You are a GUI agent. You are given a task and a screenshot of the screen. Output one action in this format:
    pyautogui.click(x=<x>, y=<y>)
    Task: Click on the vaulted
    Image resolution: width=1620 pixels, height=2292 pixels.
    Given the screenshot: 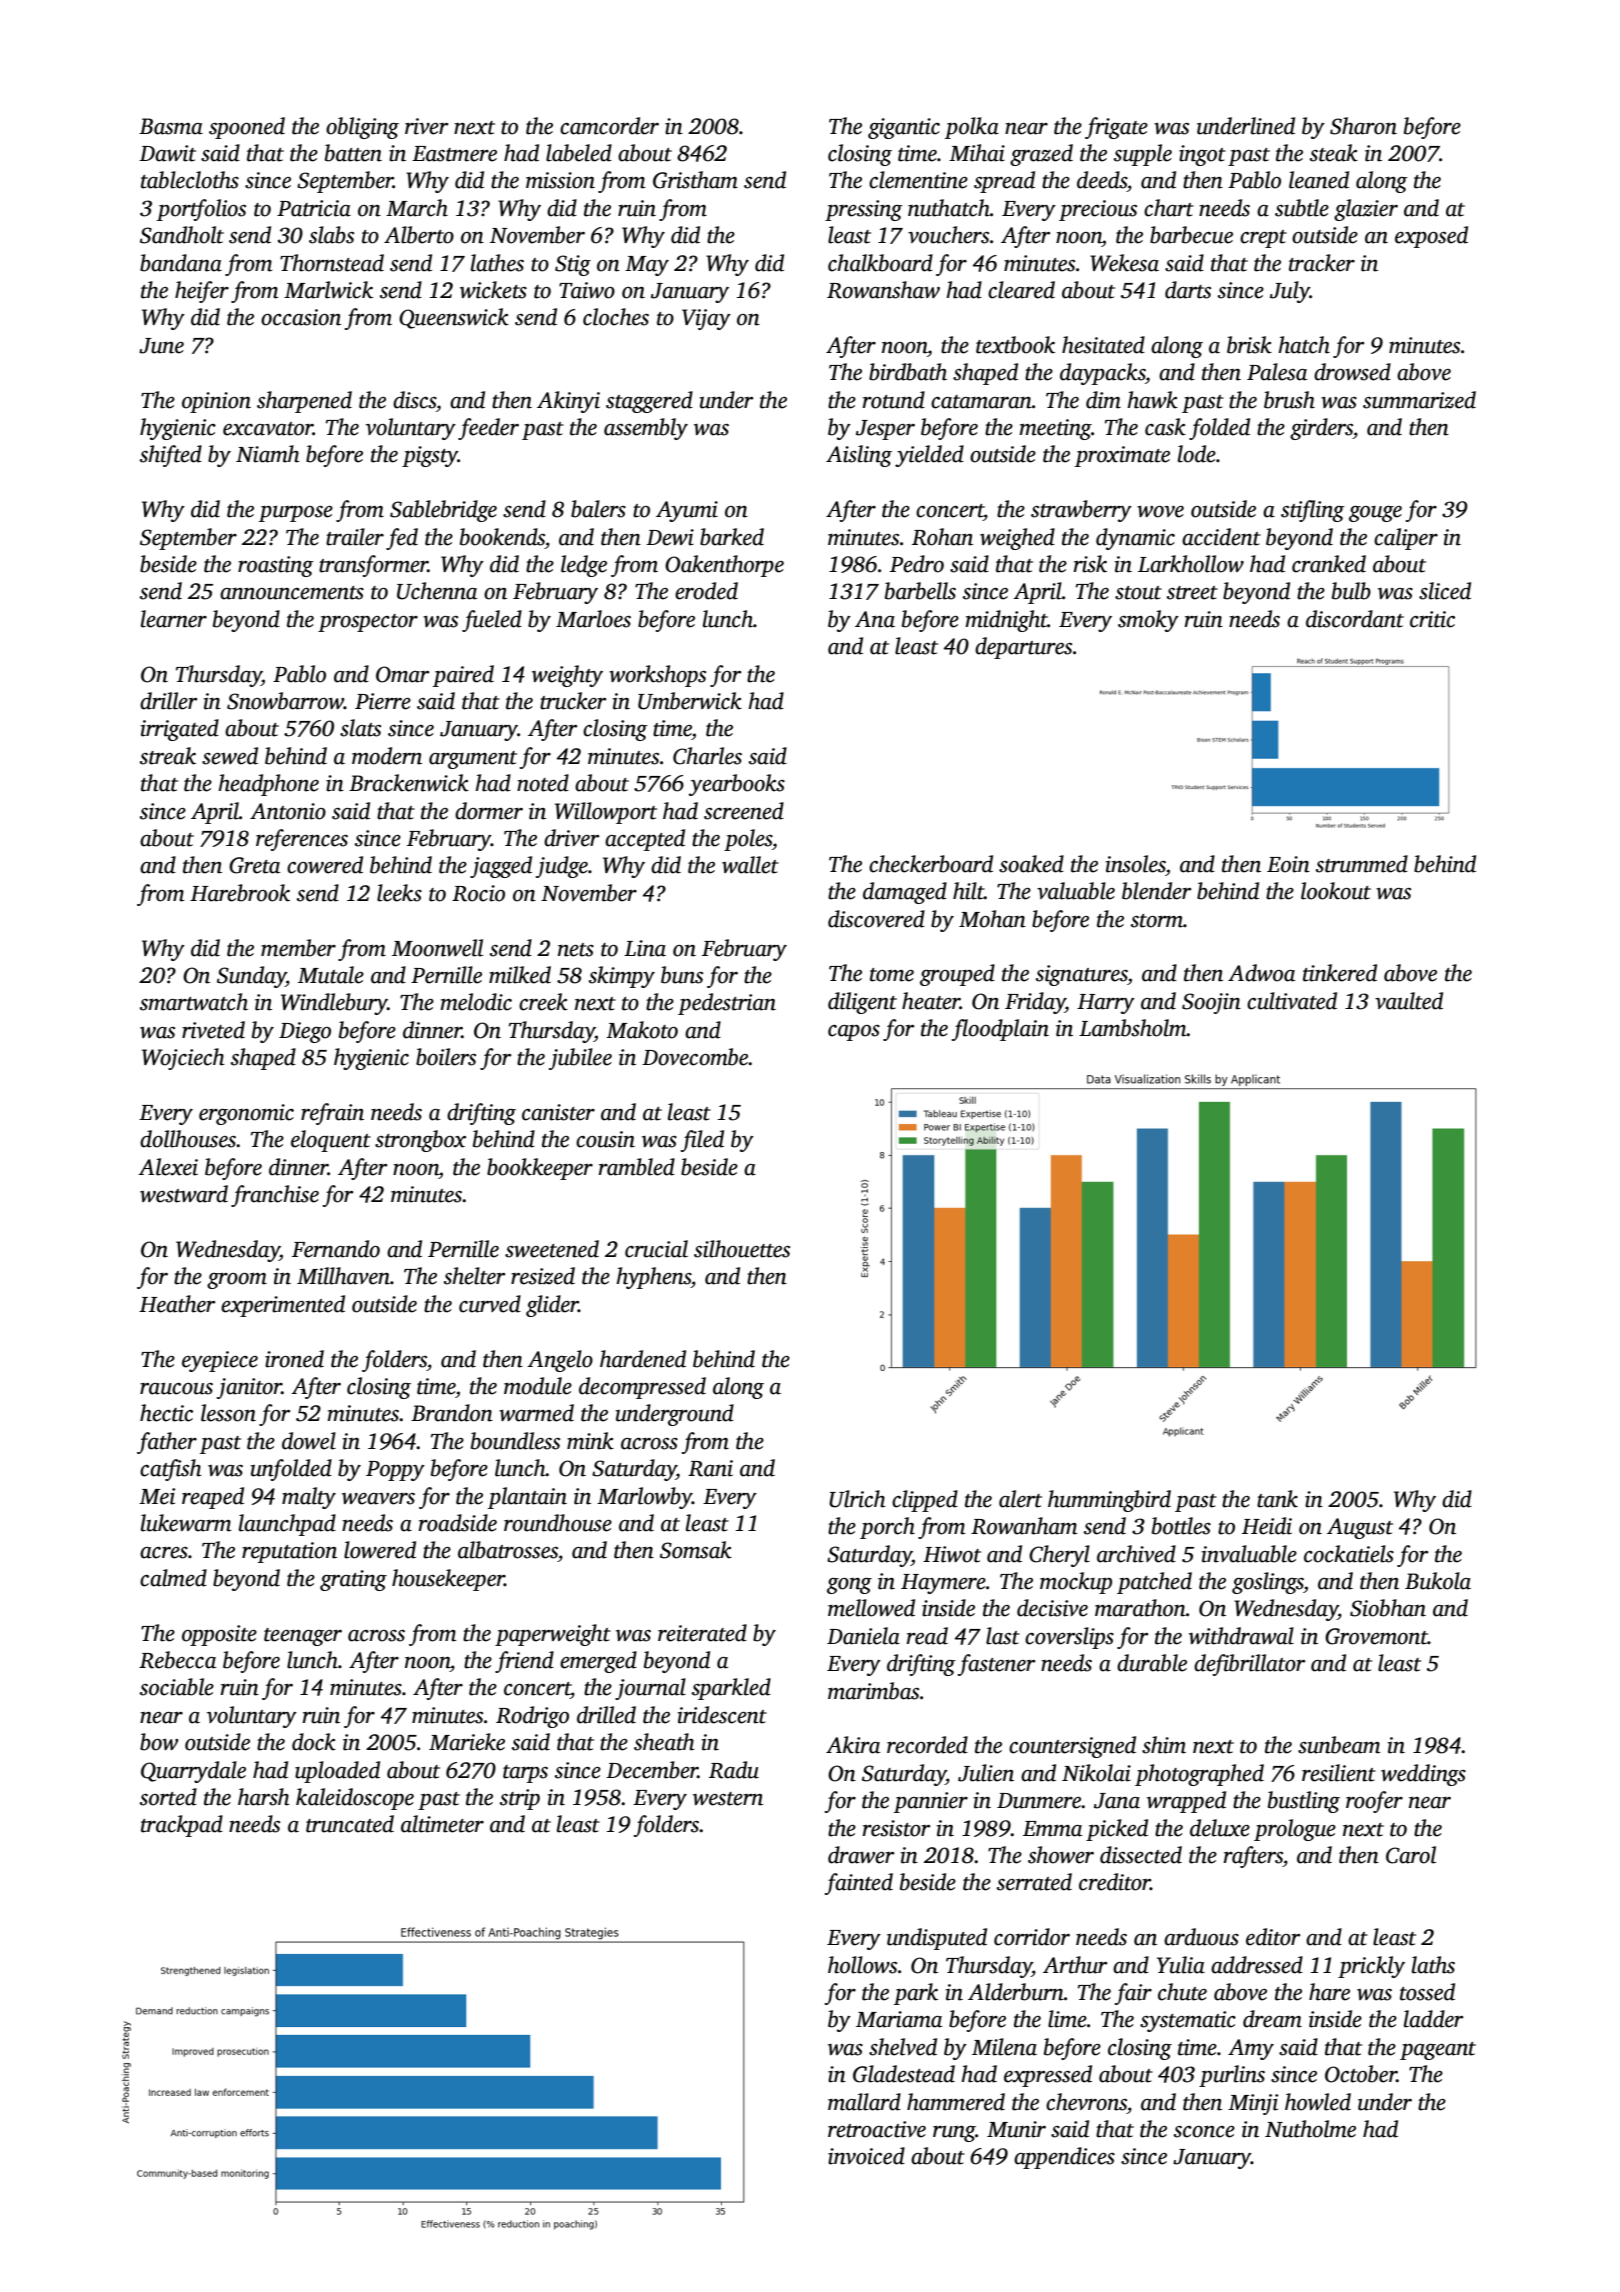 What is the action you would take?
    pyautogui.click(x=1409, y=1001)
